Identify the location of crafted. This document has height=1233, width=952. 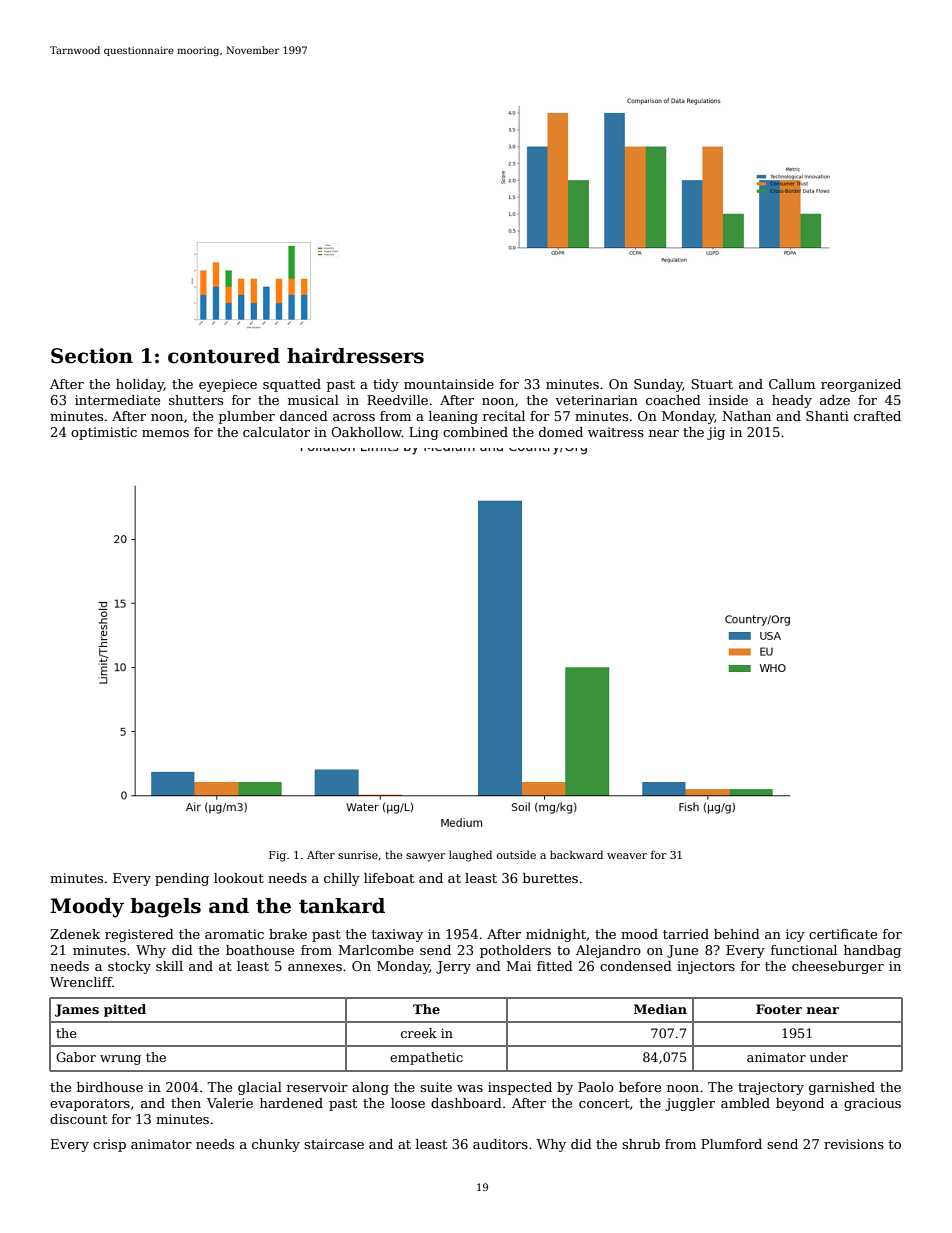
(877, 416).
